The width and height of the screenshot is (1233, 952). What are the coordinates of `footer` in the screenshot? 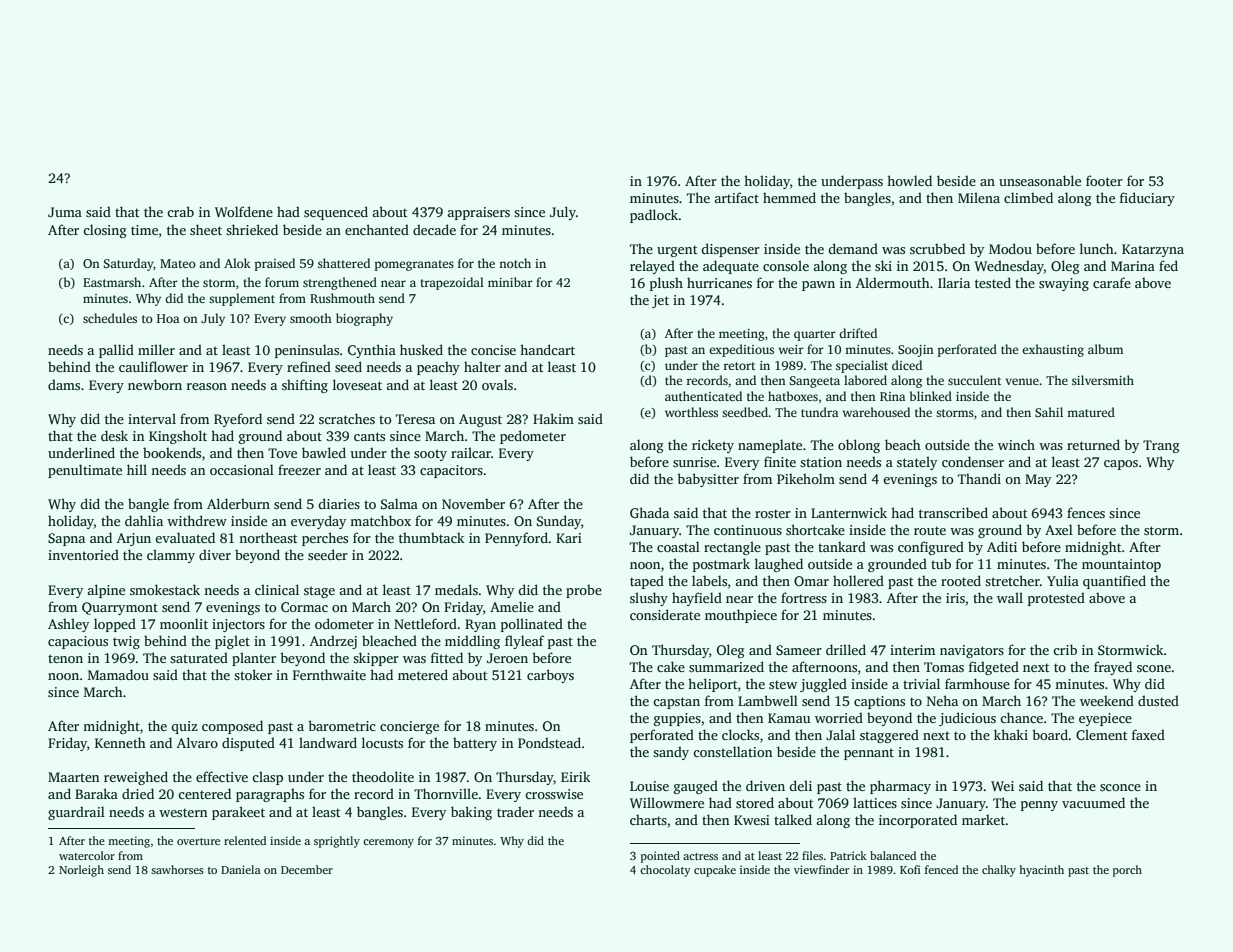 It's located at (1104, 180).
